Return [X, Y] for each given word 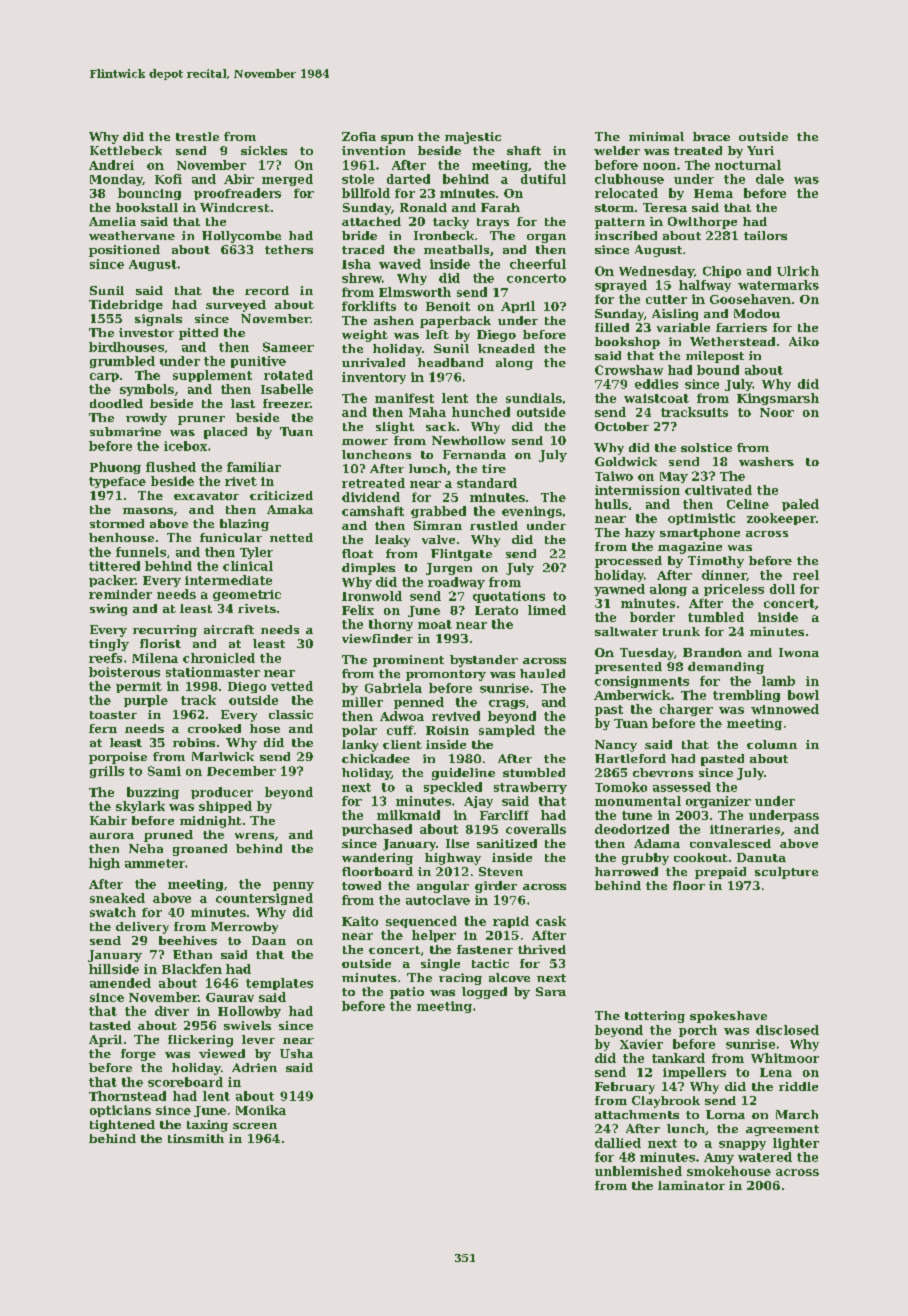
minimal [656, 136]
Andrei [111, 165]
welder [617, 150]
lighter [796, 1144]
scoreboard [185, 1082]
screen [255, 1126]
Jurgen [449, 569]
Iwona [799, 652]
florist [160, 643]
